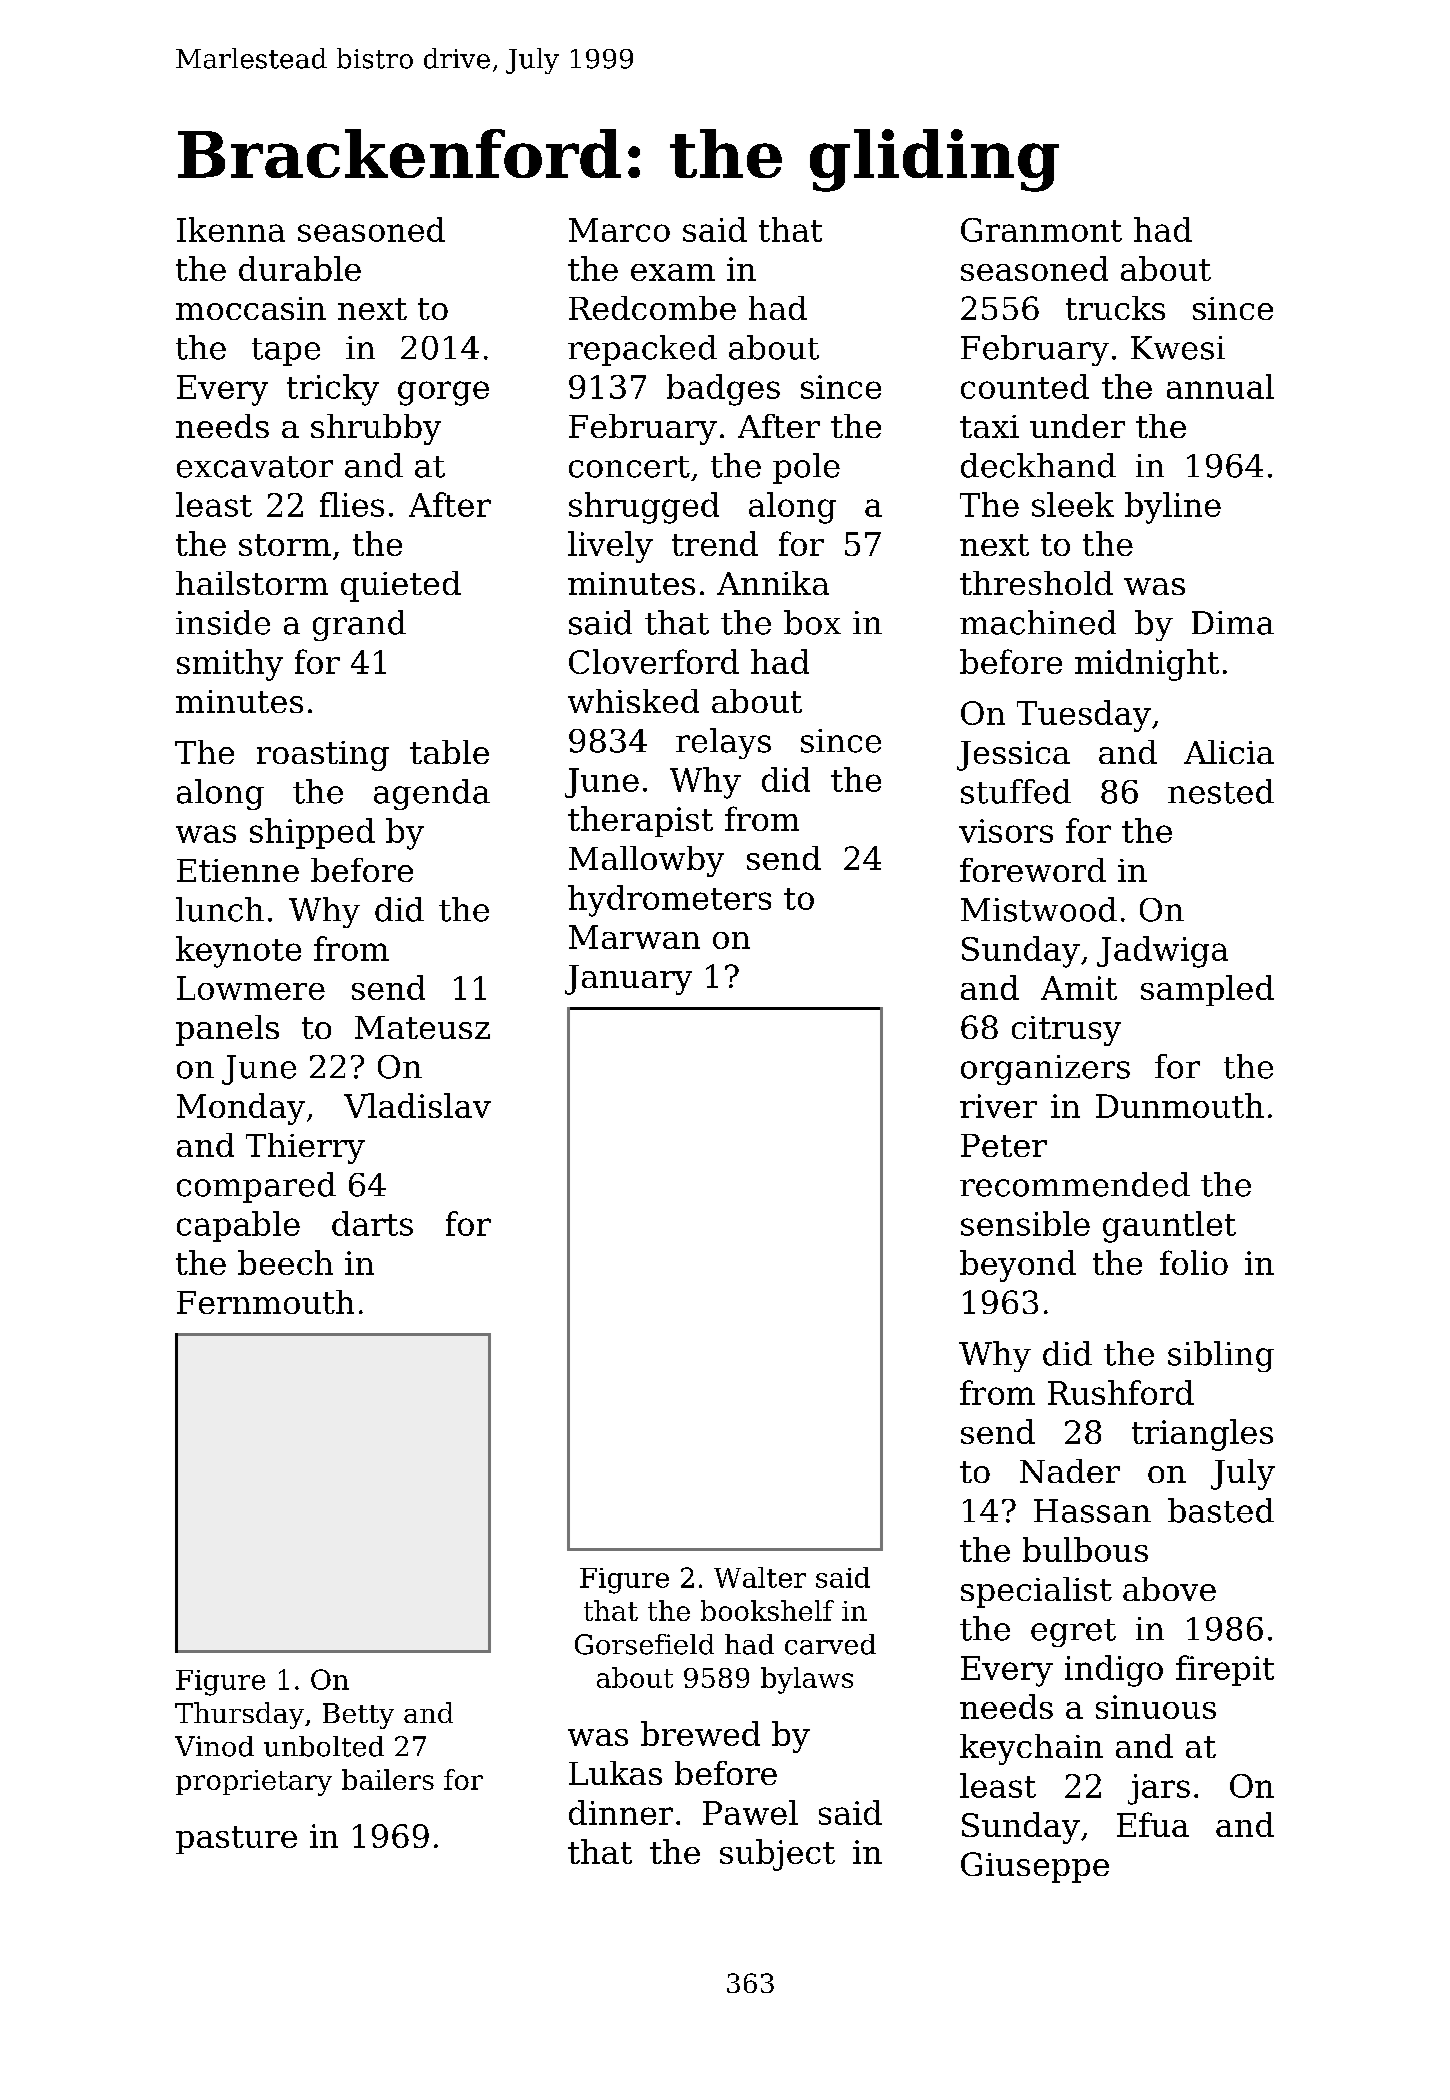 The height and width of the document is (2100, 1450). Describe the element at coordinates (1147, 665) in the document. I see `midnight` at that location.
